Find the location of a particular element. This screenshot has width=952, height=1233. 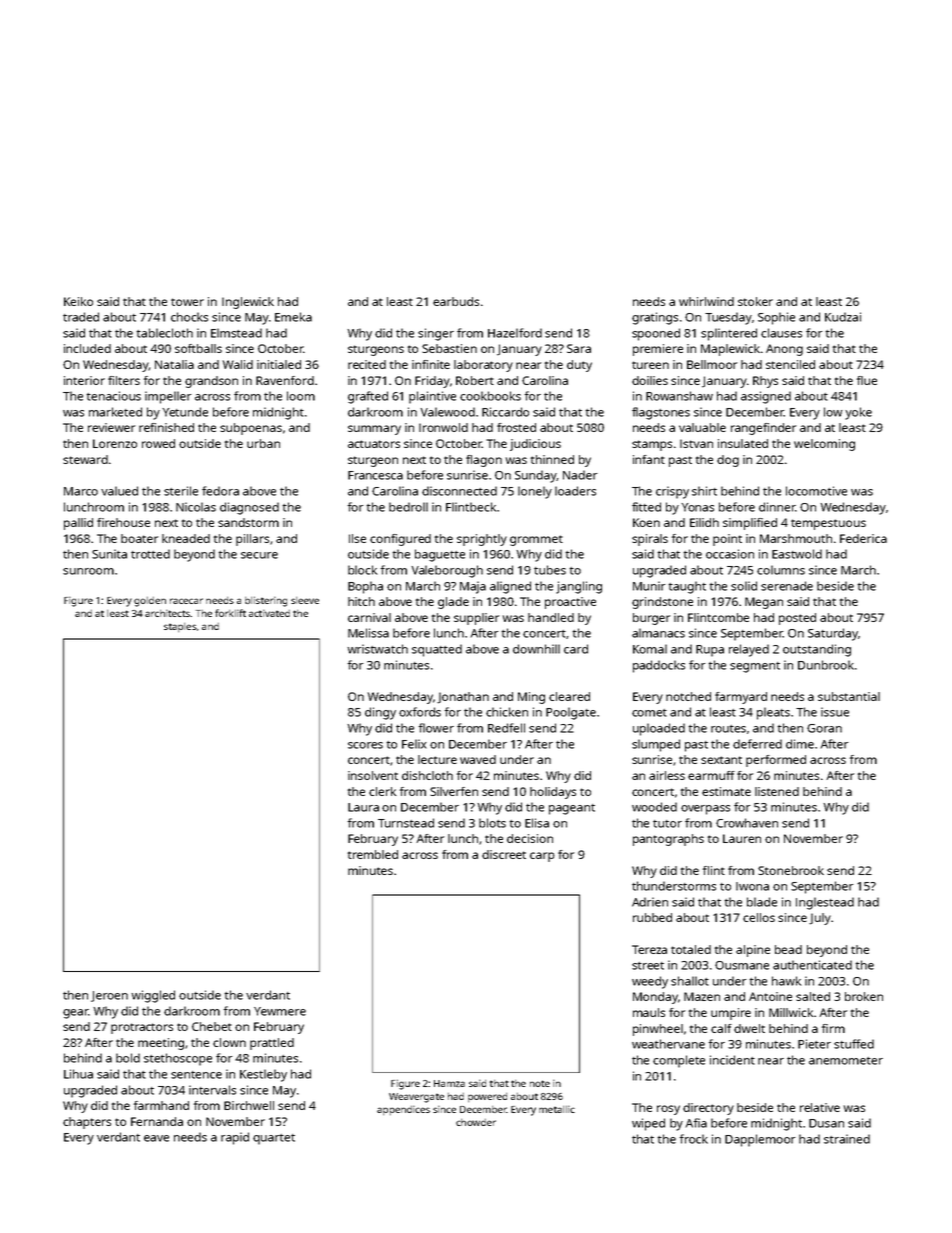

rubbed is located at coordinates (652, 917).
